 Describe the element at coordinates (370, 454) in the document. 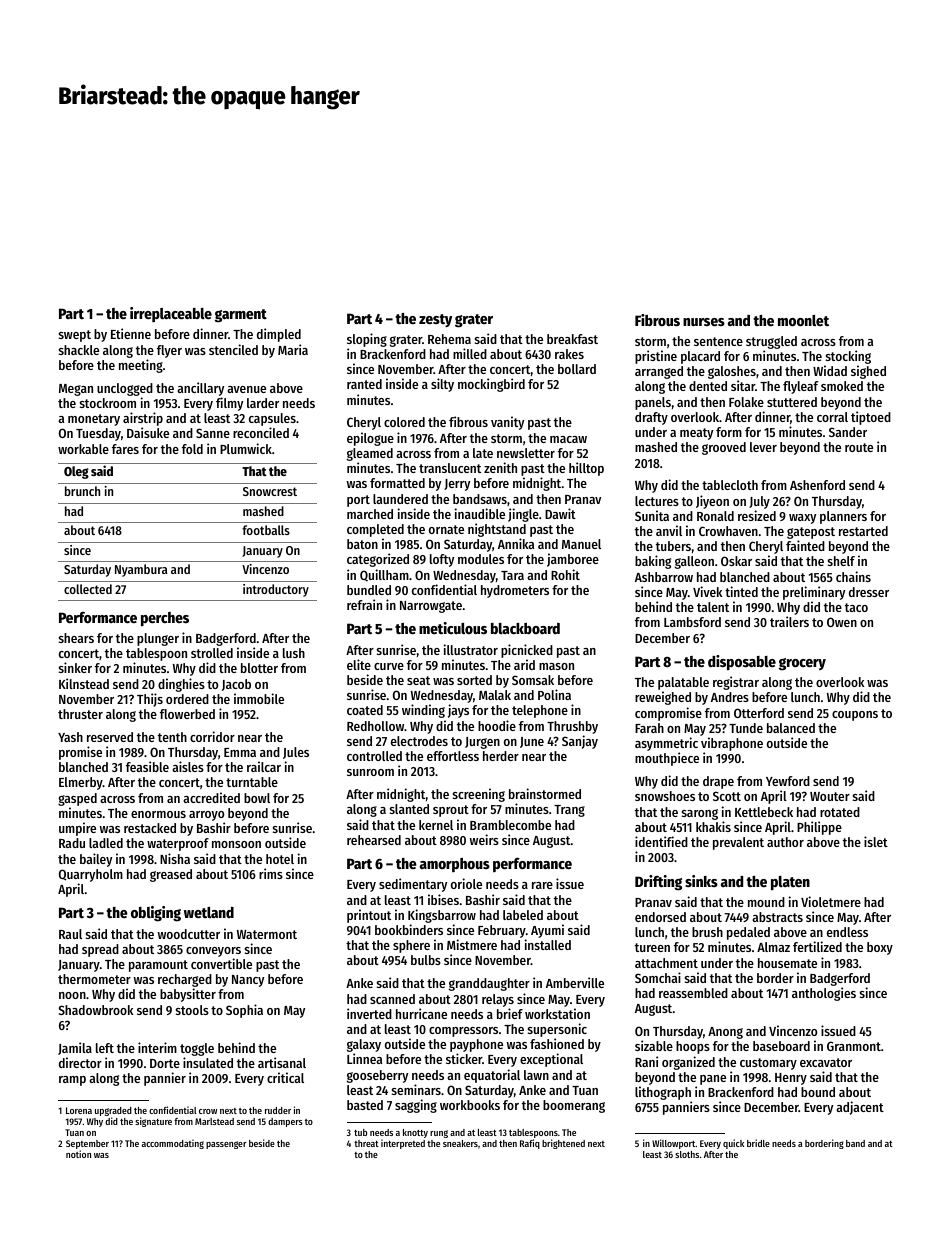

I see `gleamed` at that location.
